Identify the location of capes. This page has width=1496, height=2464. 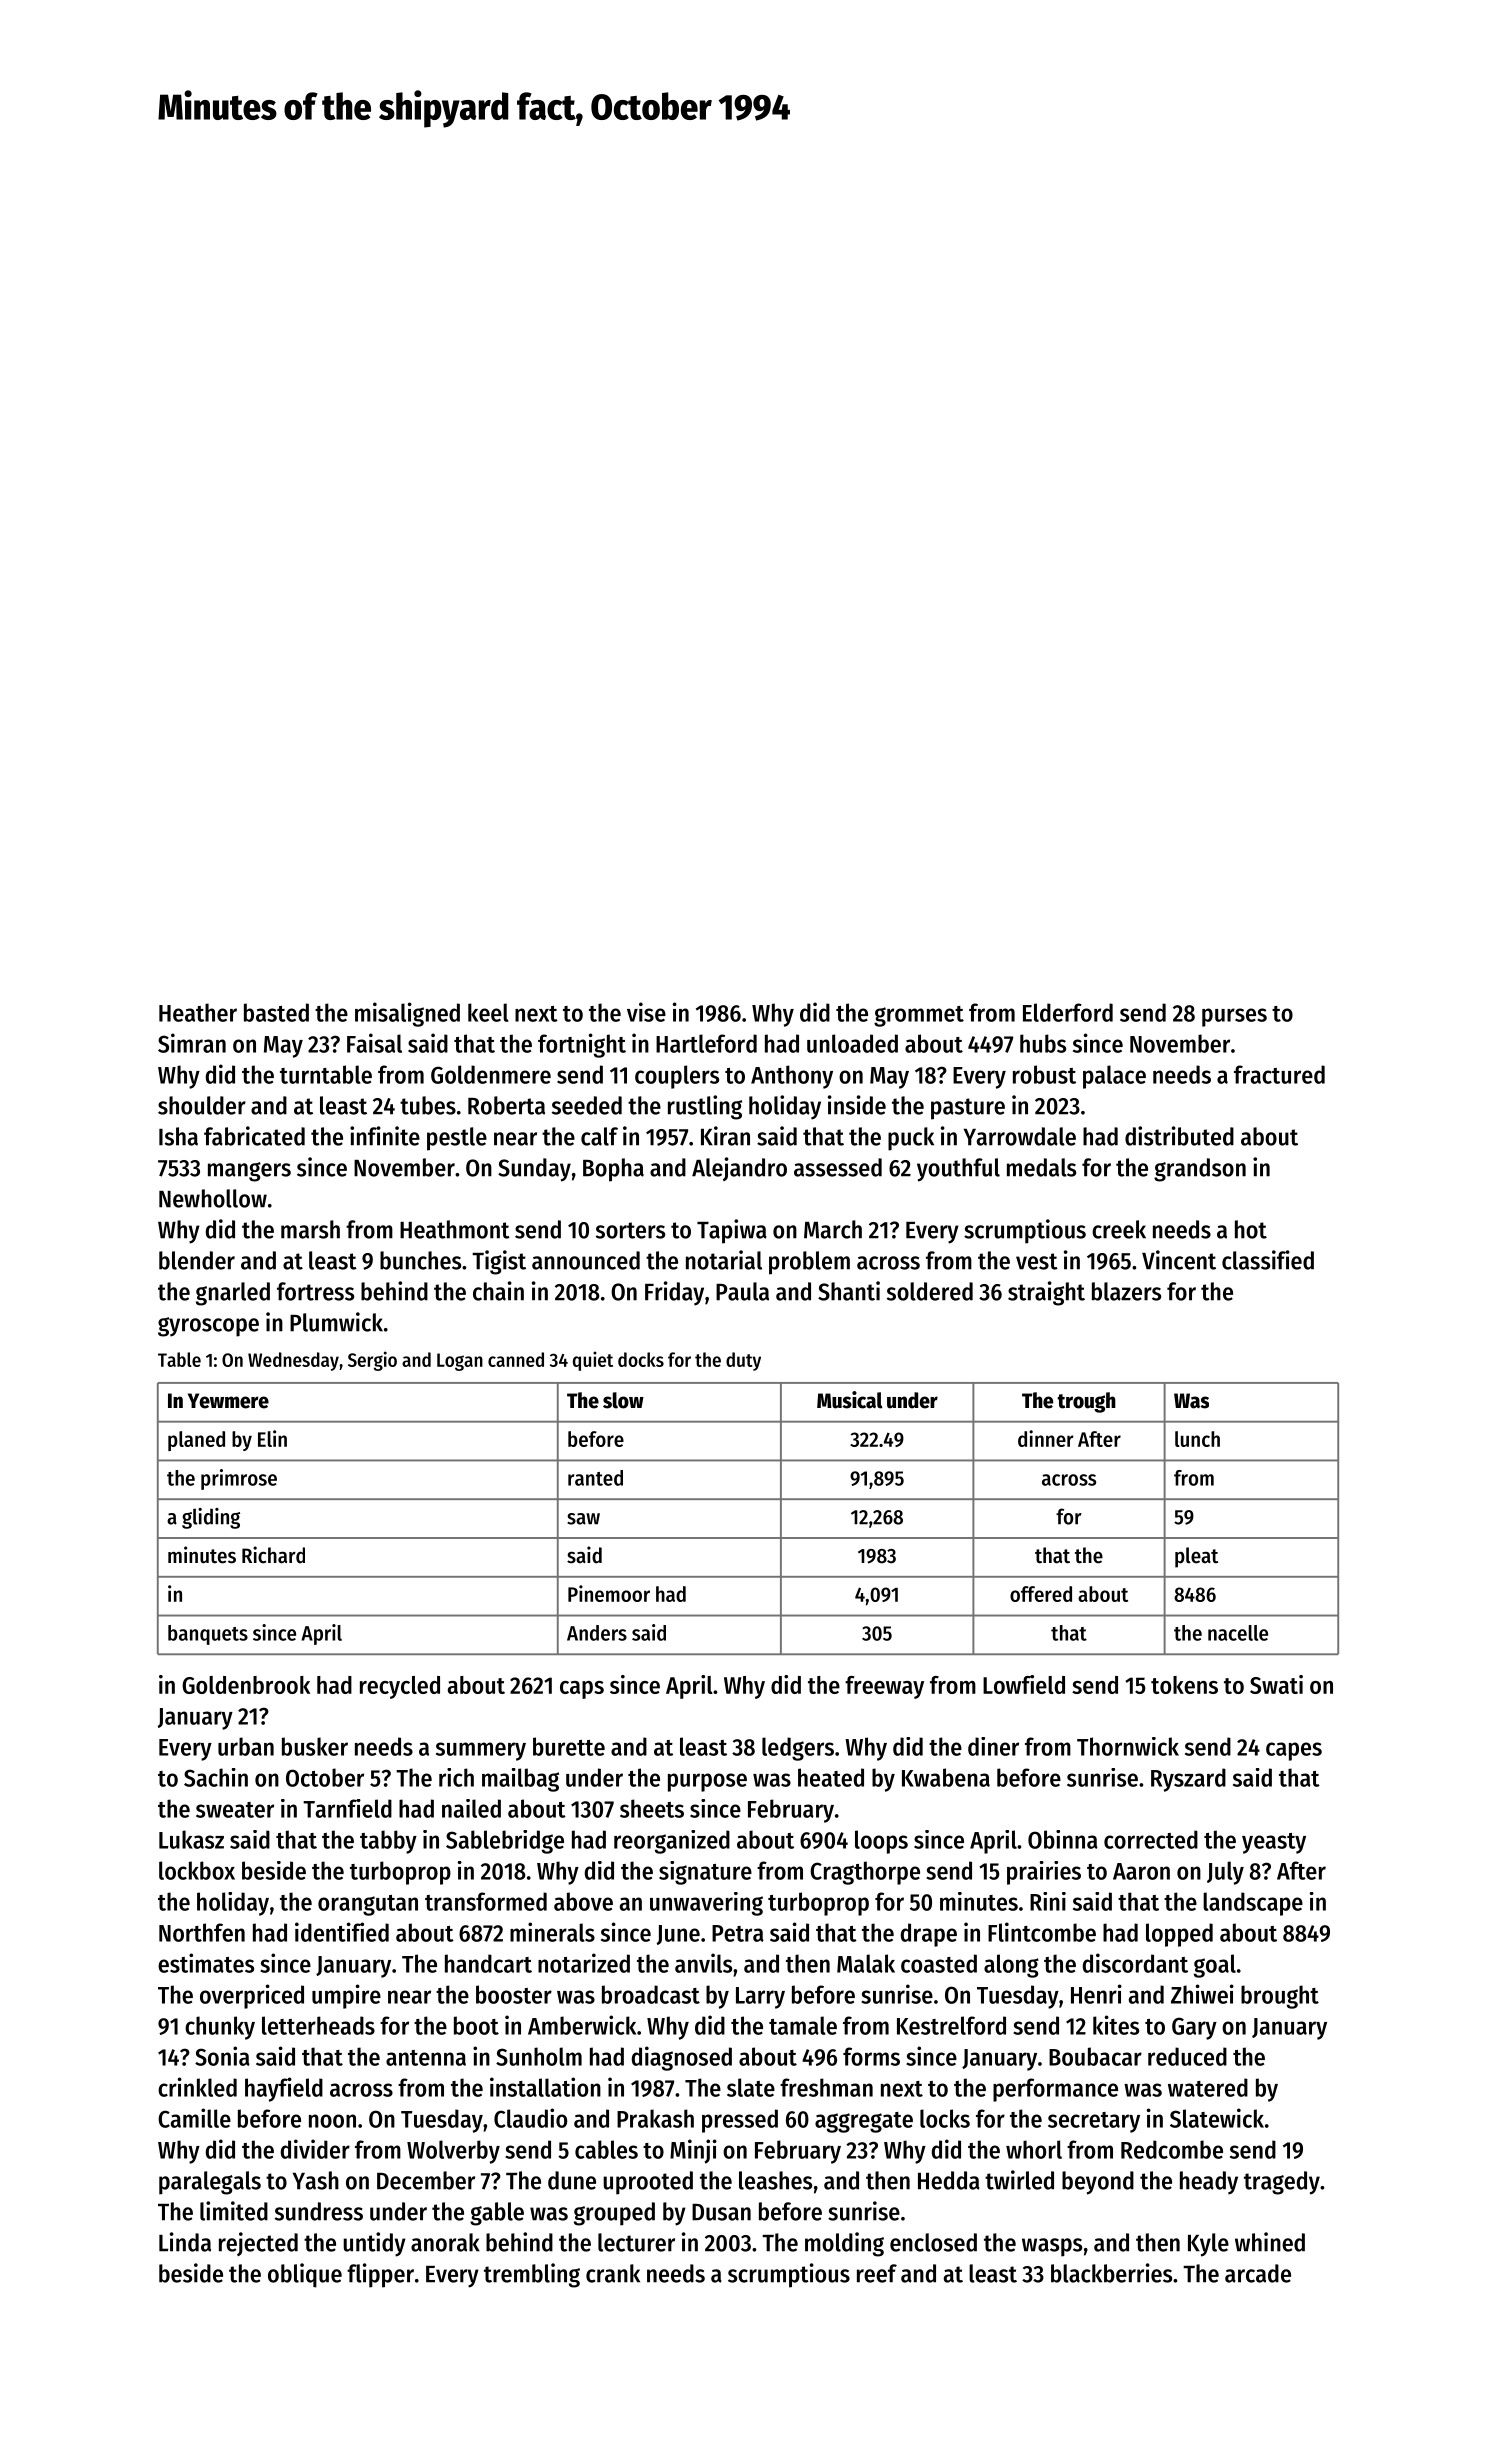
(1294, 1751).
